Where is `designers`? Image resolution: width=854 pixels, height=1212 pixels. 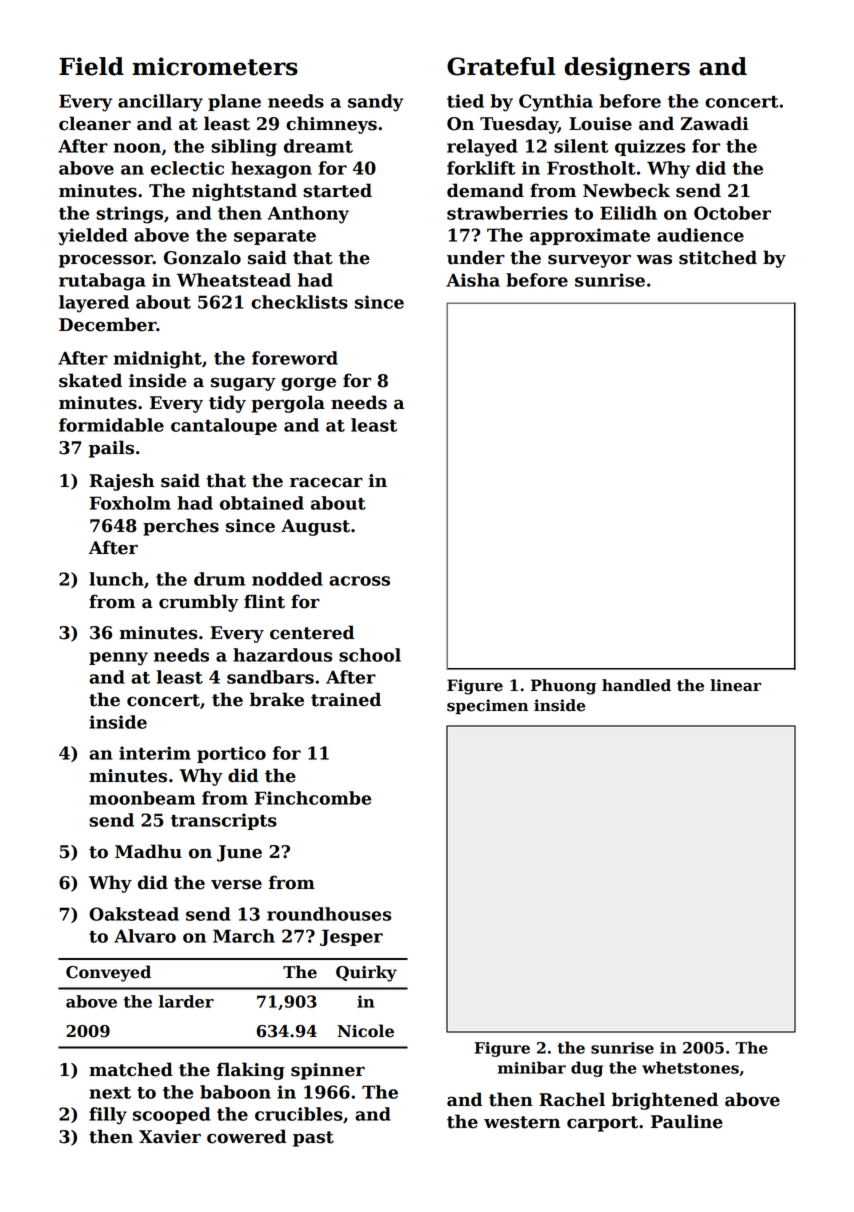 designers is located at coordinates (627, 68).
